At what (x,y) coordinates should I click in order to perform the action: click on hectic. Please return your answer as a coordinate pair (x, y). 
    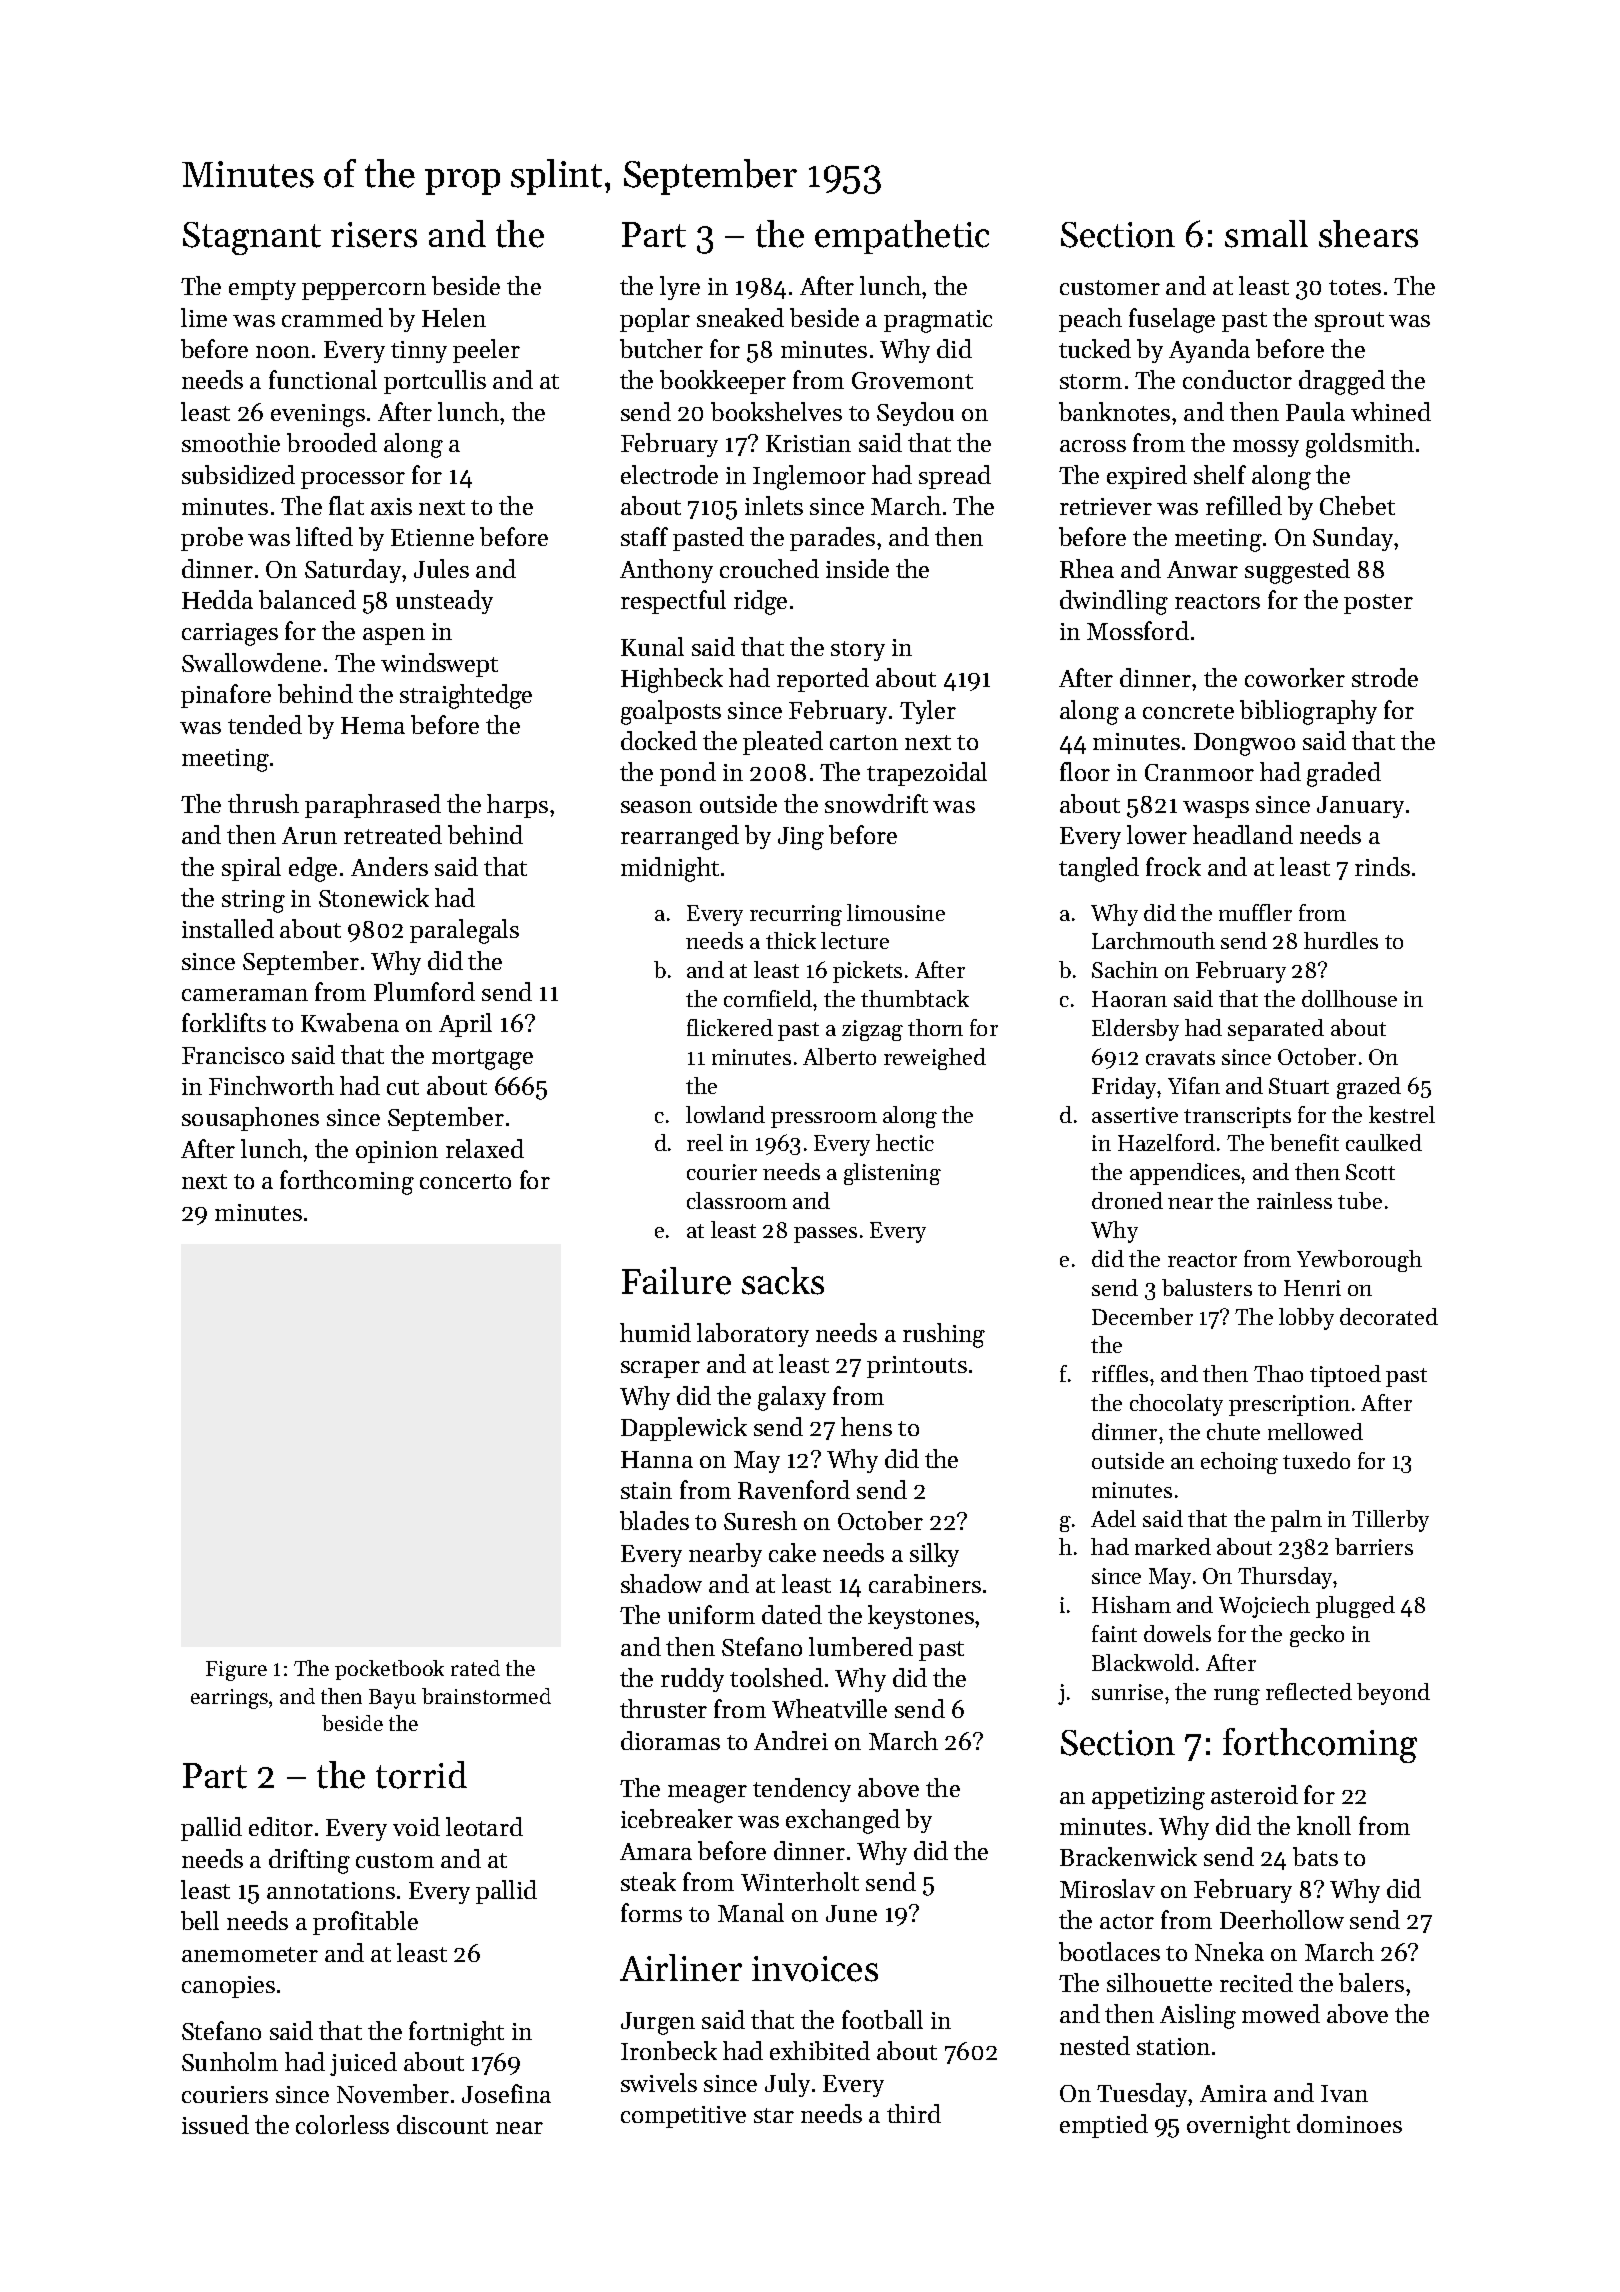
    Looking at the image, I should click on (905, 1142).
